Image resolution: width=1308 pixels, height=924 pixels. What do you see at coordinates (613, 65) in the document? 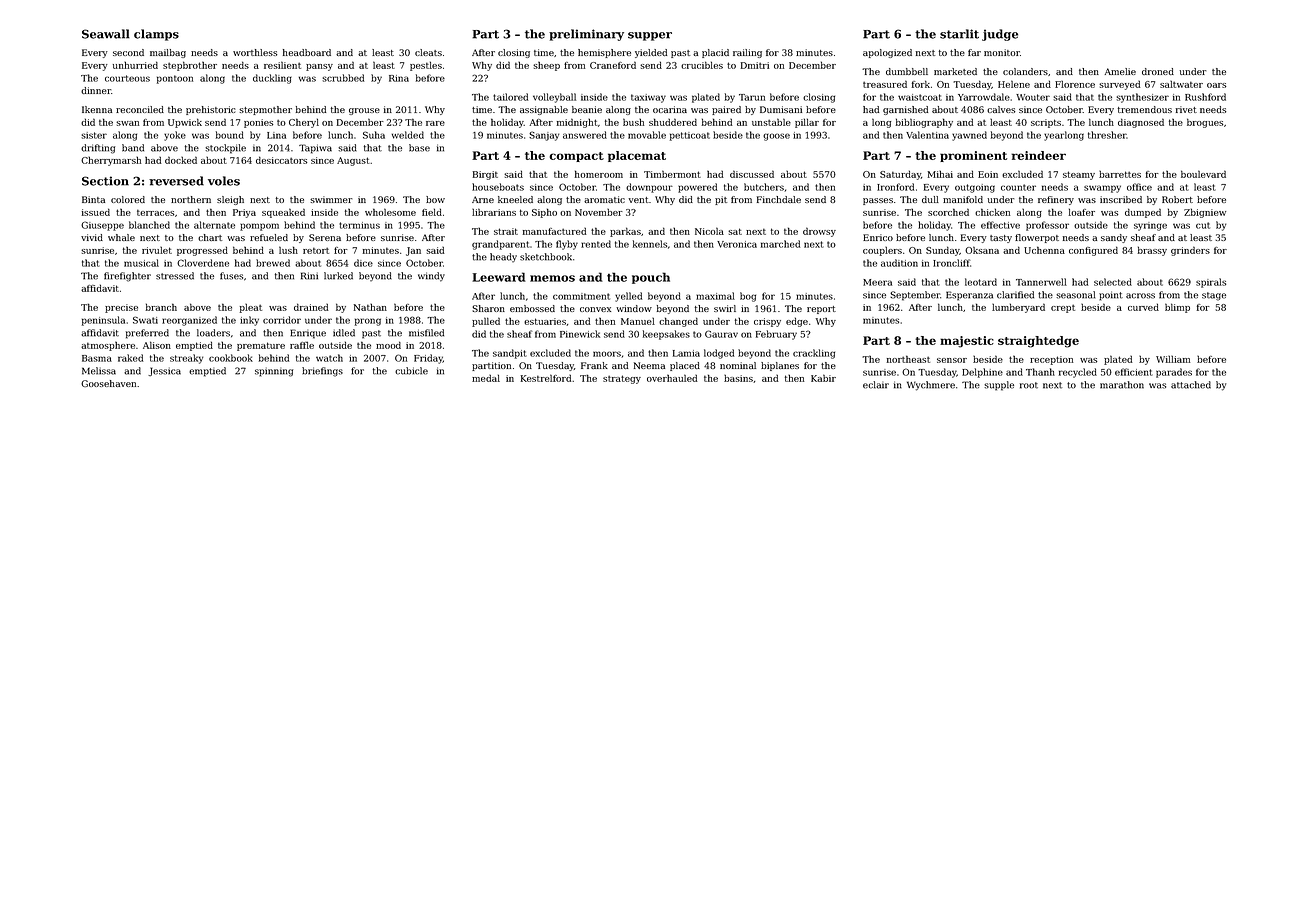
I see `Craneford` at bounding box center [613, 65].
